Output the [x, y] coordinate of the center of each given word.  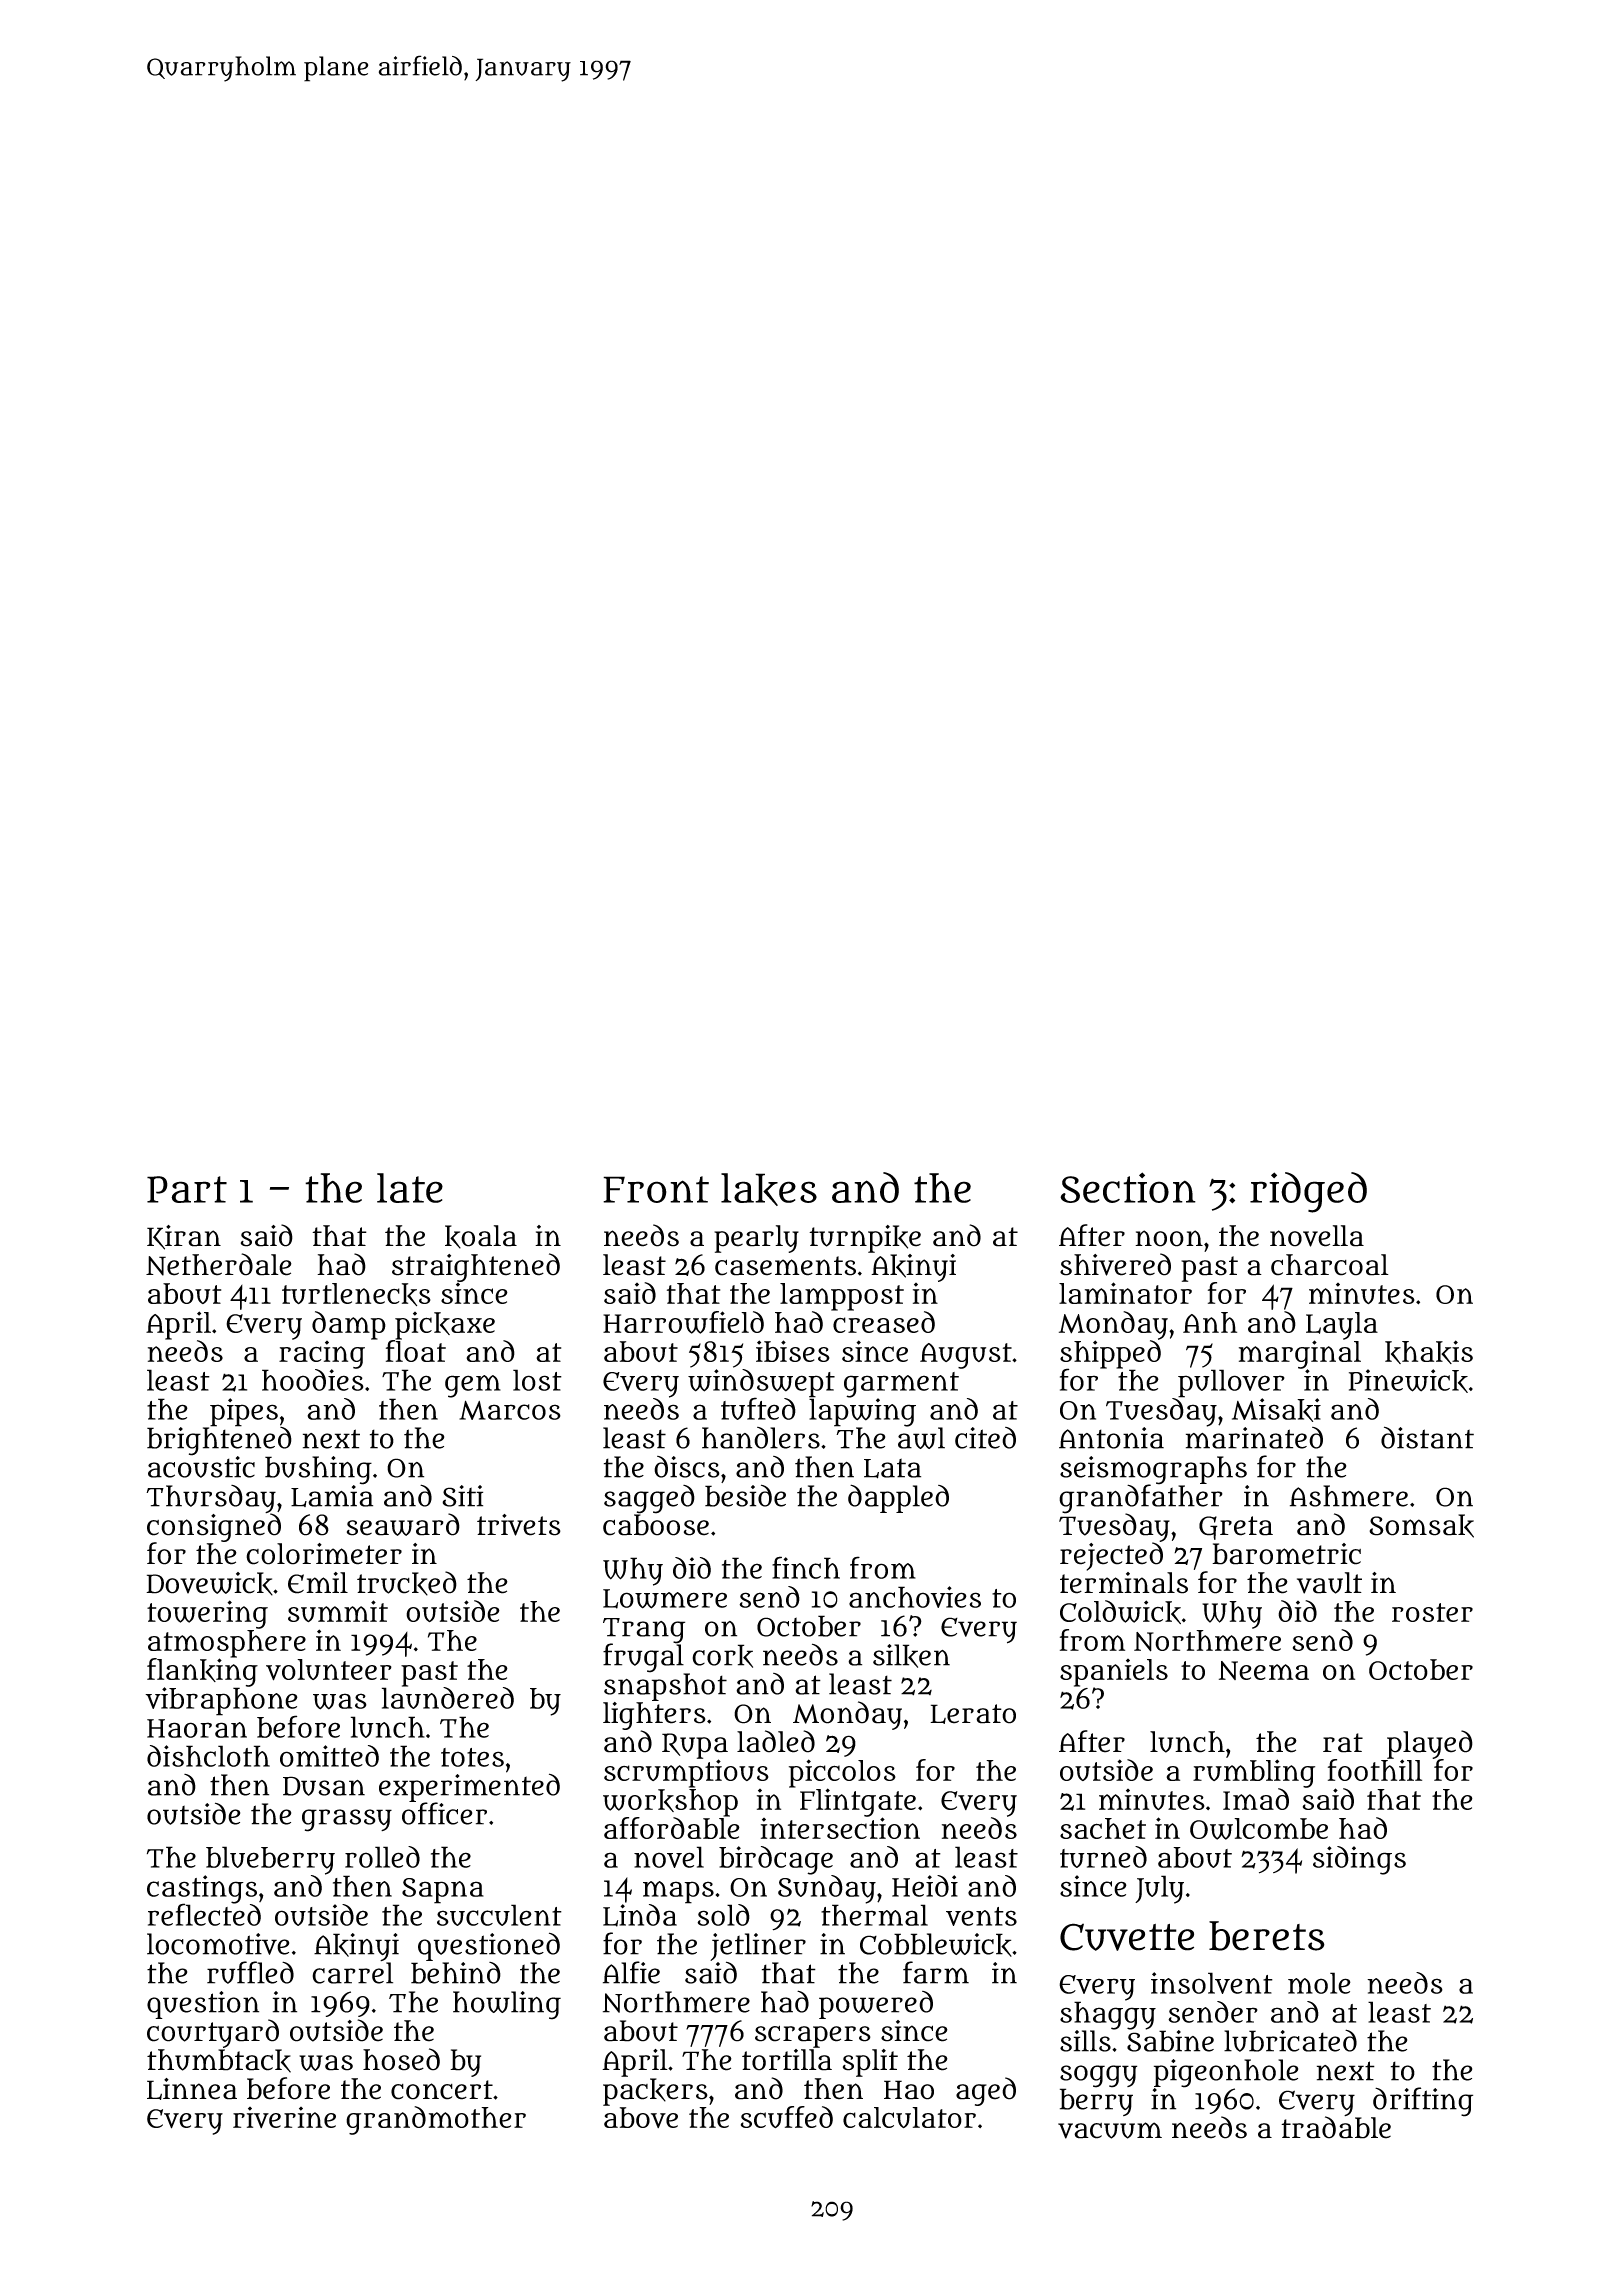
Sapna [443, 1891]
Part [187, 1189]
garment [901, 1385]
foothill [1375, 1770]
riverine [284, 2117]
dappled [898, 1498]
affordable [672, 1828]
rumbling [1254, 1773]
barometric [1286, 1554]
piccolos [842, 1773]
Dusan [324, 1786]
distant [1427, 1437]
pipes [244, 1412]
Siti [462, 1496]
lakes [769, 1189]
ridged [1308, 1192]
